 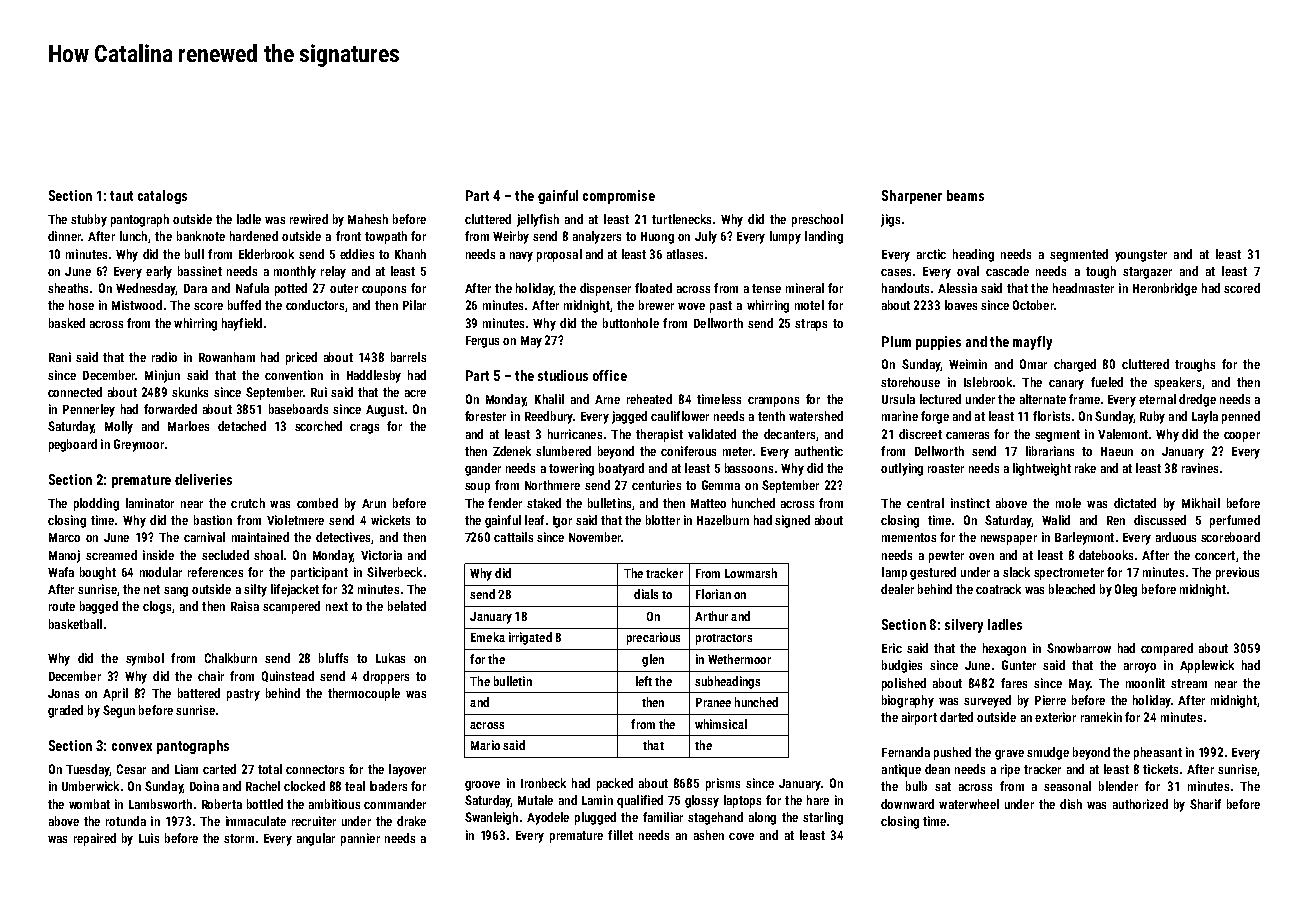 I want to click on preschool, so click(x=817, y=220).
